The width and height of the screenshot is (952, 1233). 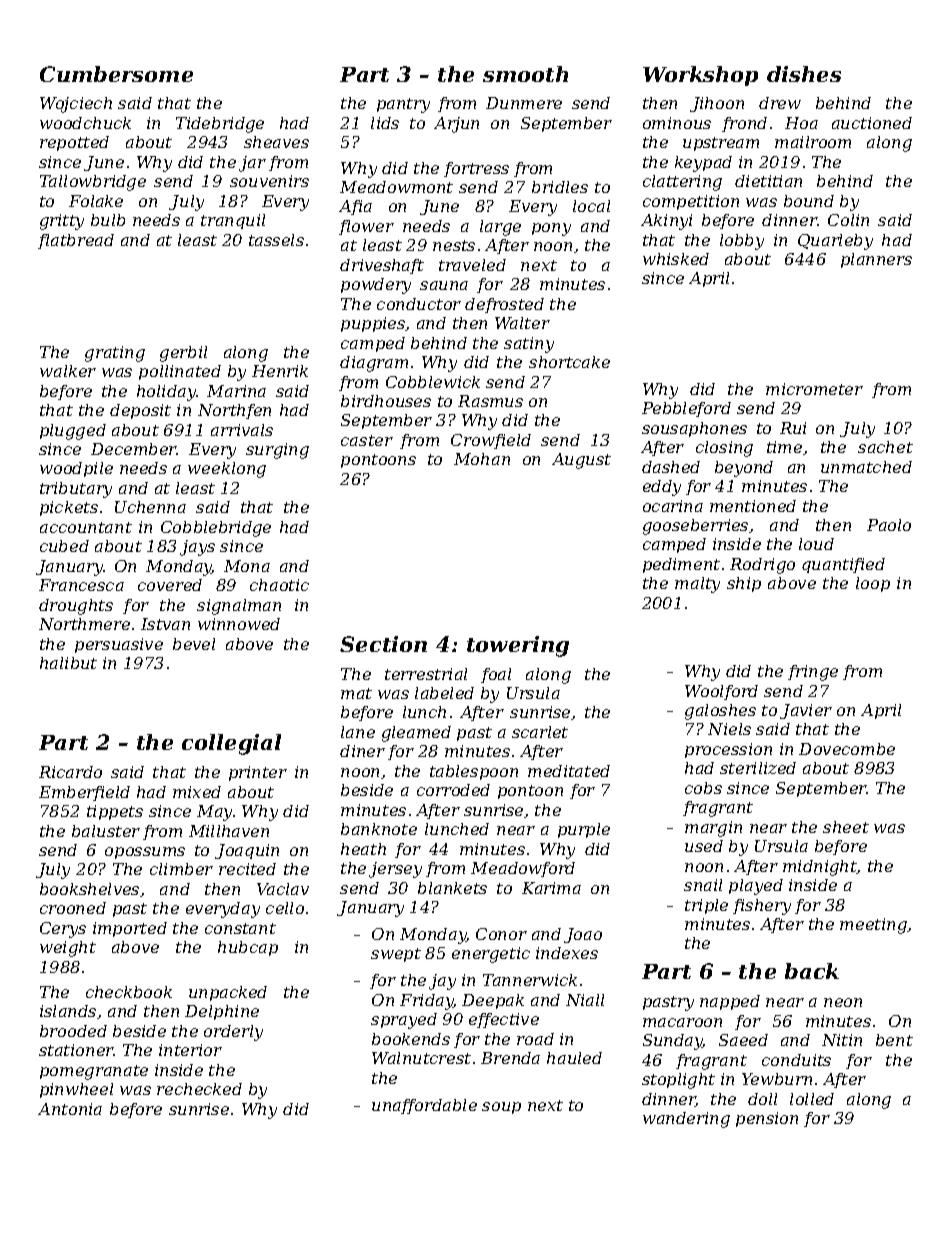 What do you see at coordinates (525, 74) in the screenshot?
I see `smooth` at bounding box center [525, 74].
